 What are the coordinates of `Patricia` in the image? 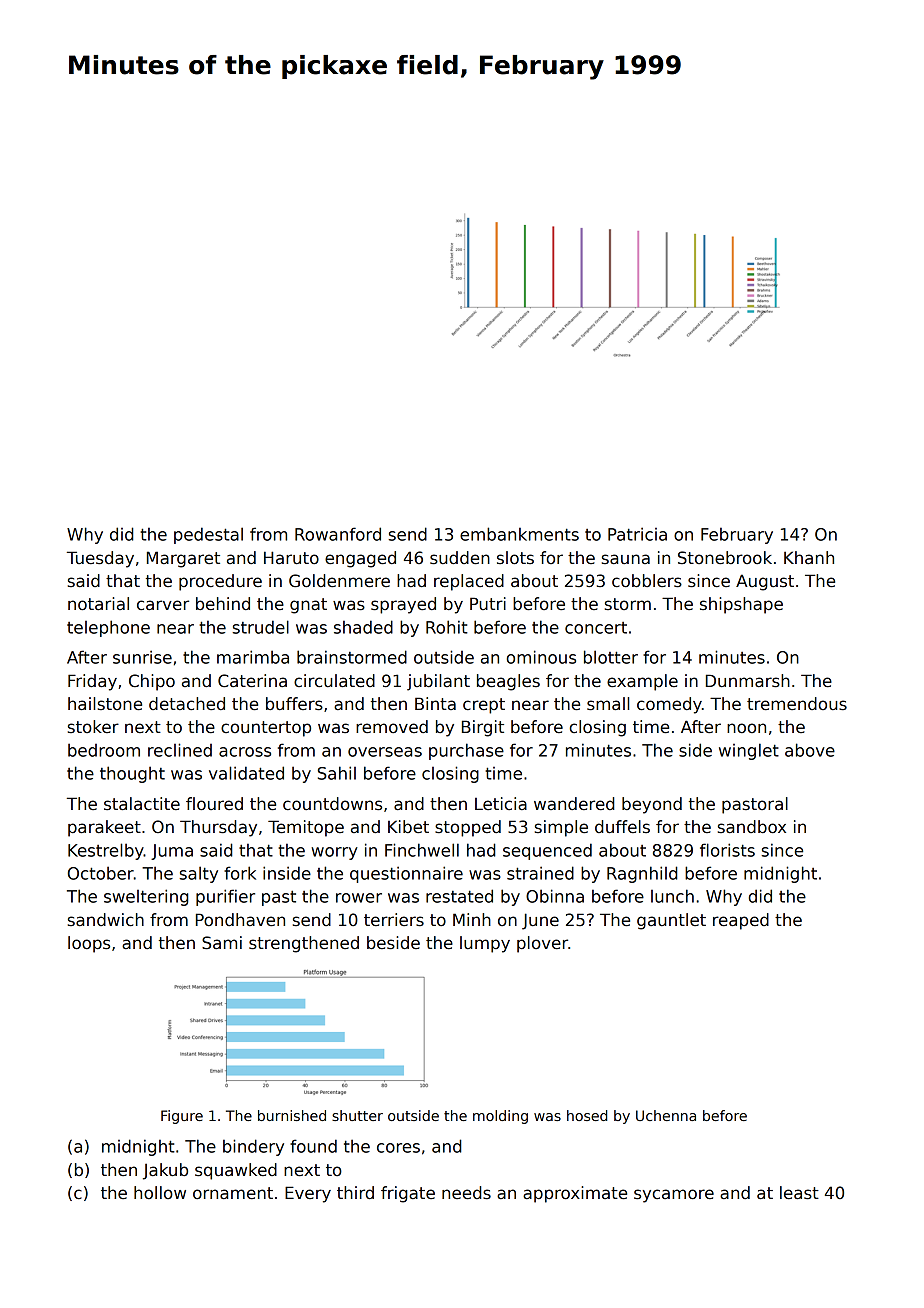 It's located at (637, 534).
